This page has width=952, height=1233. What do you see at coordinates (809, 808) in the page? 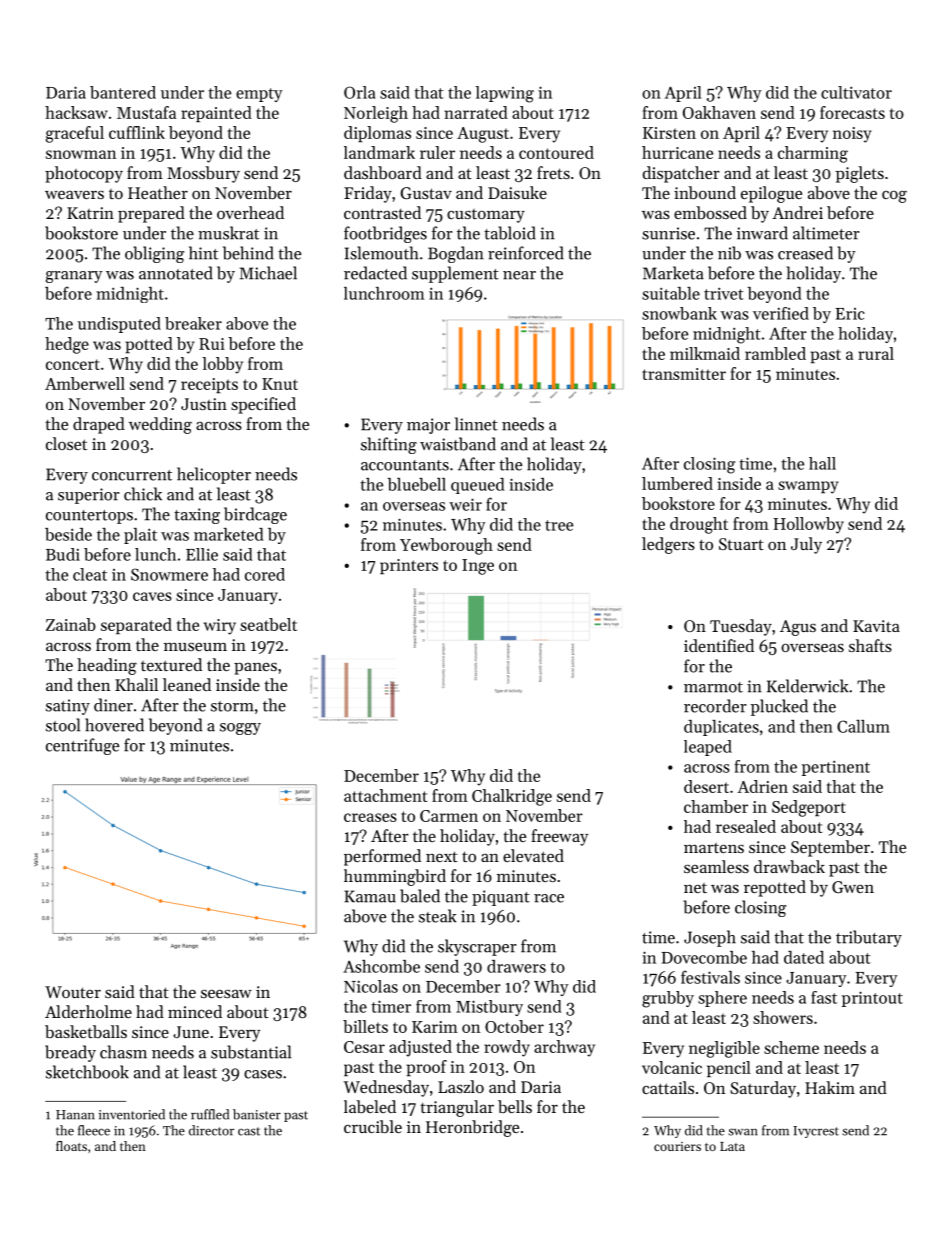
I see `Sedgeport` at bounding box center [809, 808].
